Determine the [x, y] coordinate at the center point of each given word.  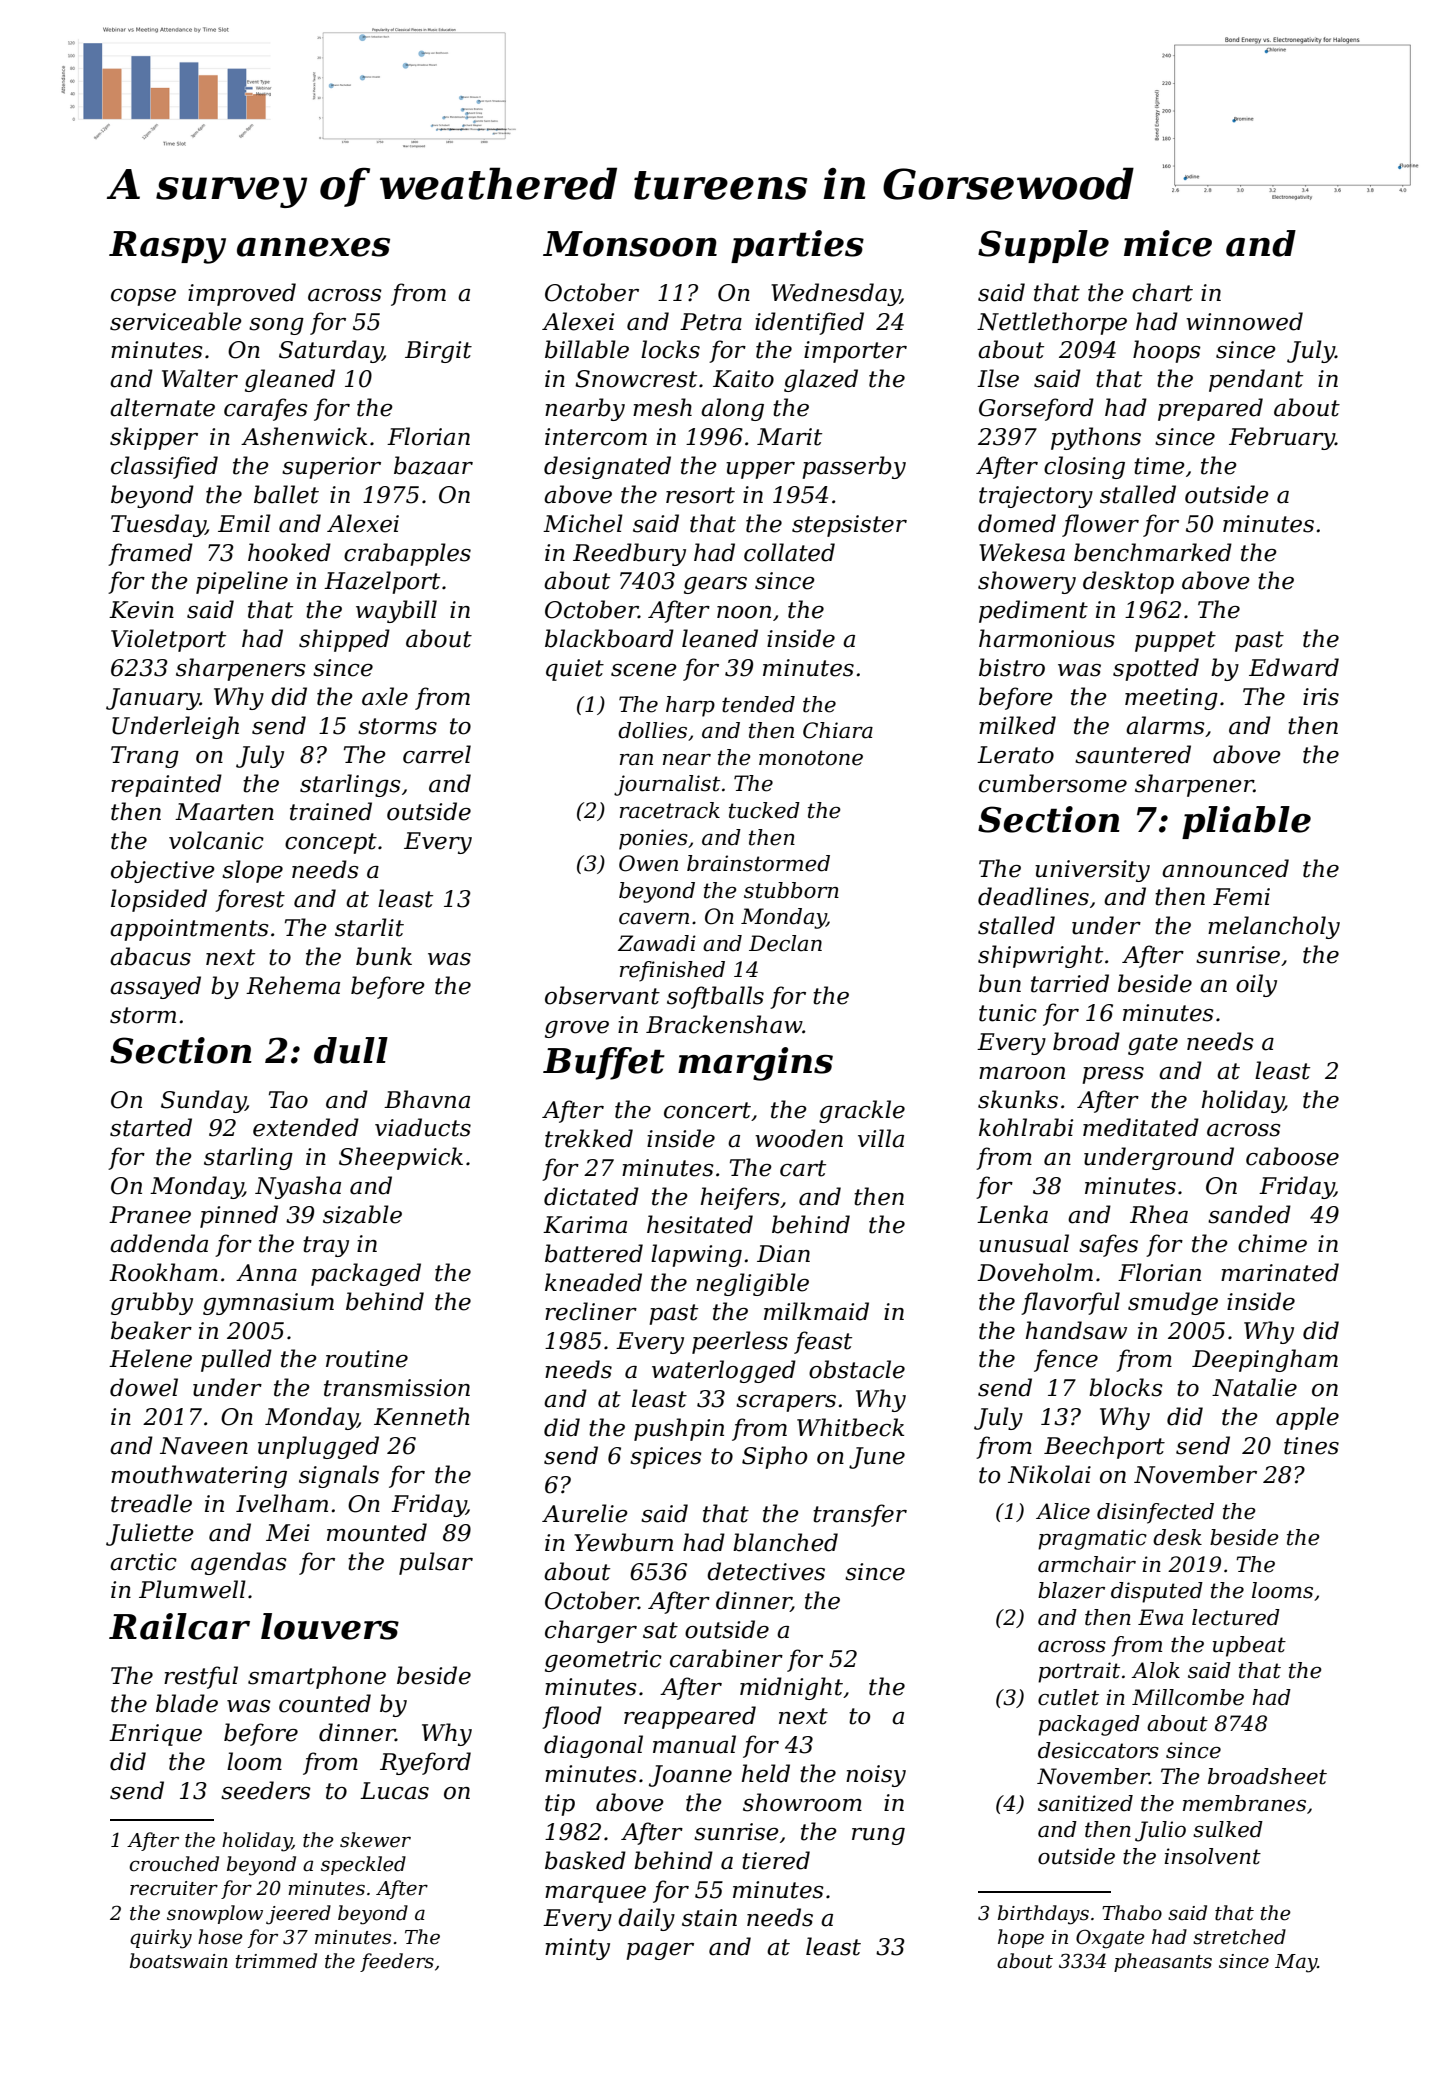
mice [1168, 243]
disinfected [1155, 1513]
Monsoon [630, 244]
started [151, 1127]
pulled [236, 1360]
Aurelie [585, 1513]
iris [1321, 697]
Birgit [438, 352]
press [1113, 1075]
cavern [654, 919]
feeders [397, 1962]
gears [715, 585]
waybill [396, 611]
